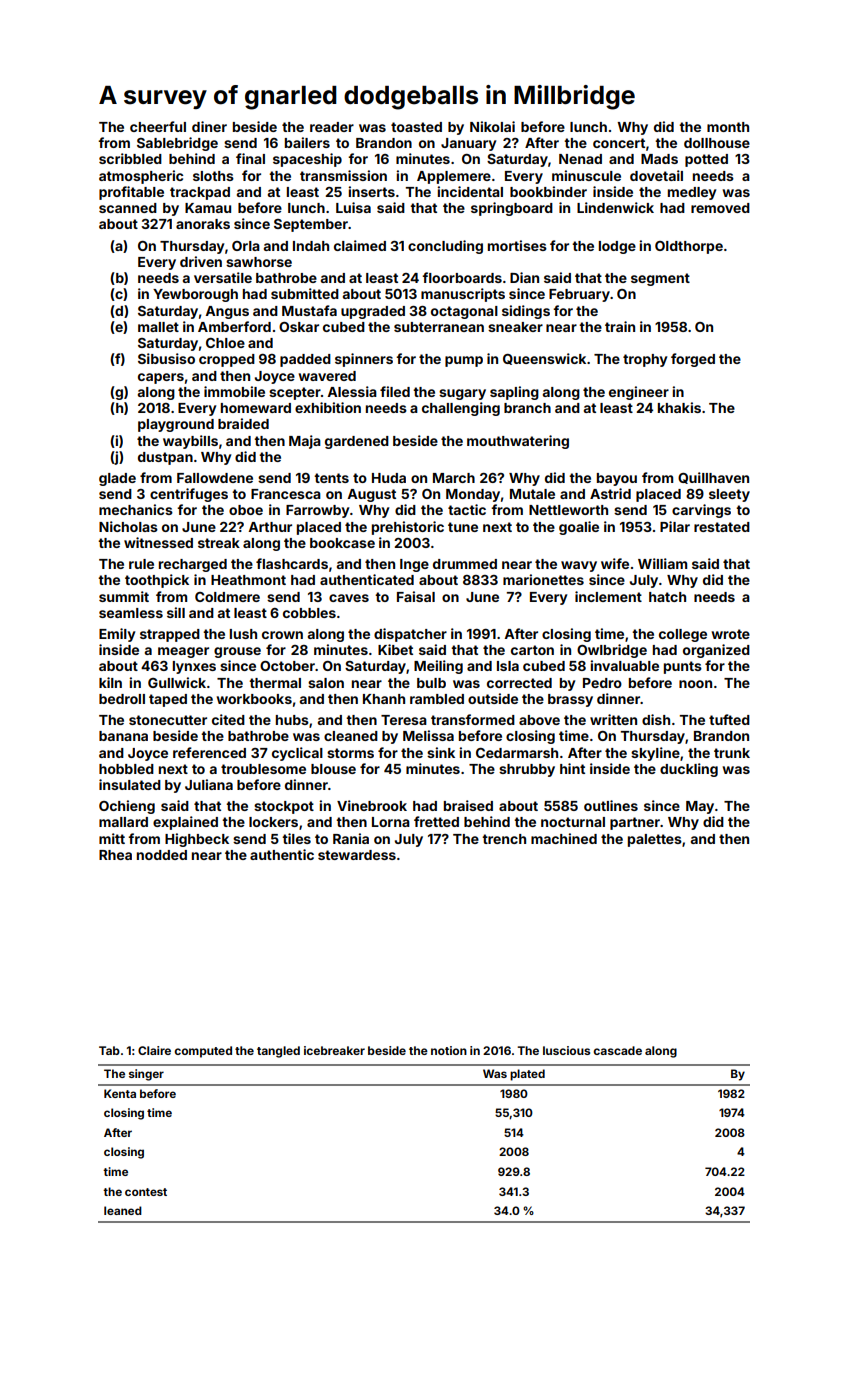  What do you see at coordinates (309, 613) in the screenshot?
I see `cobbles` at bounding box center [309, 613].
